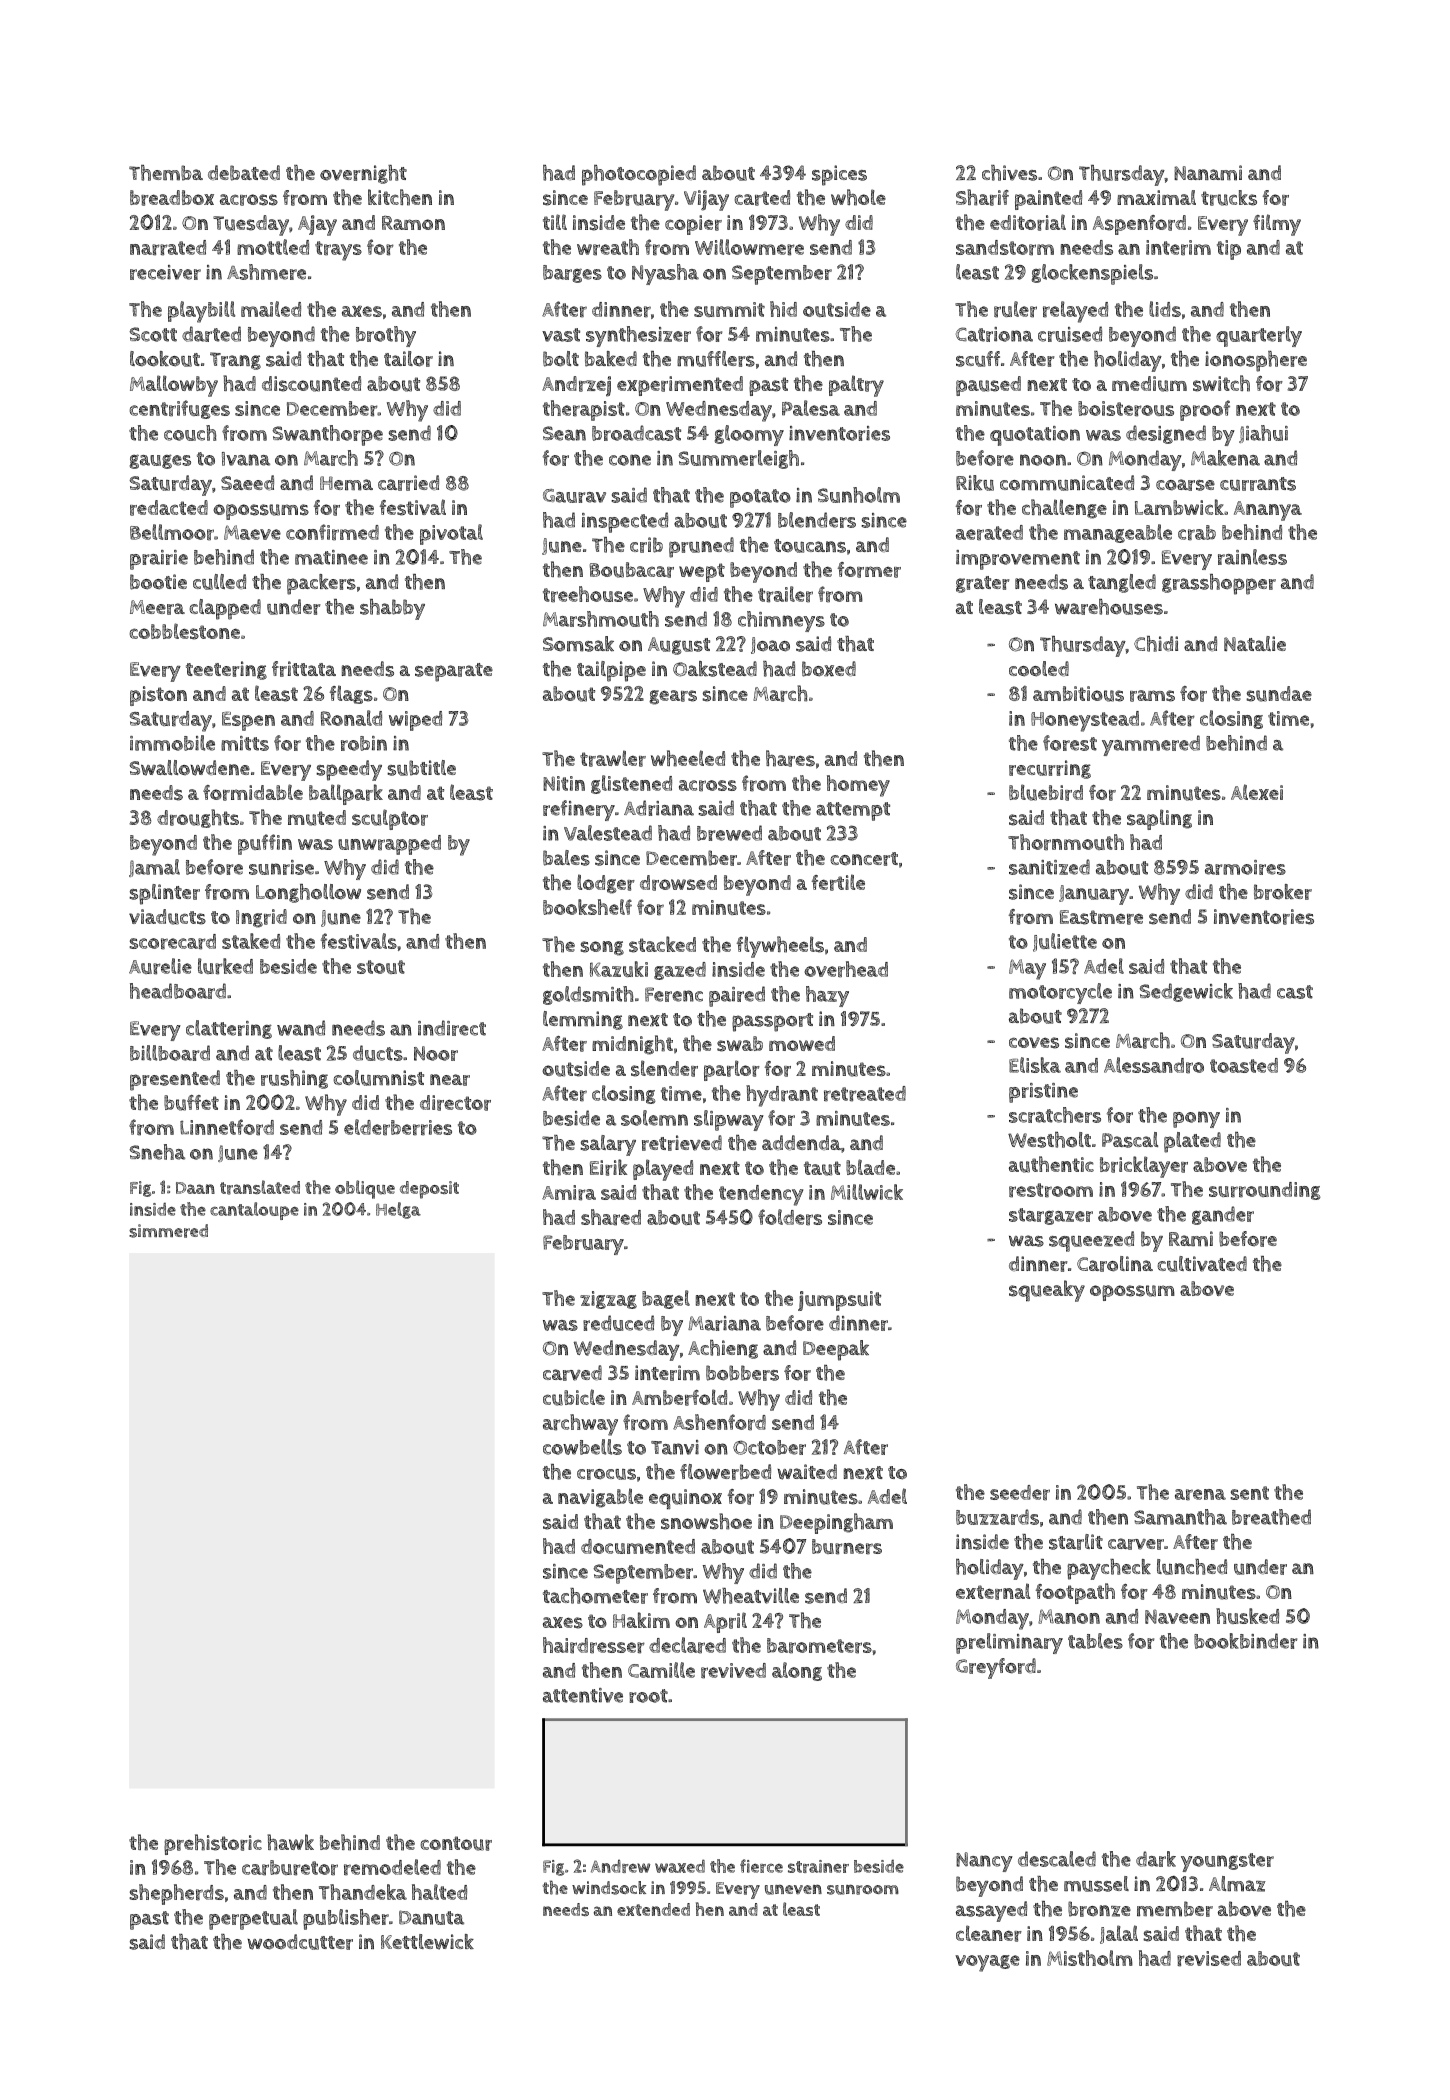 This screenshot has width=1450, height=2100. Describe the element at coordinates (1154, 1065) in the screenshot. I see `Alessandro` at that location.
